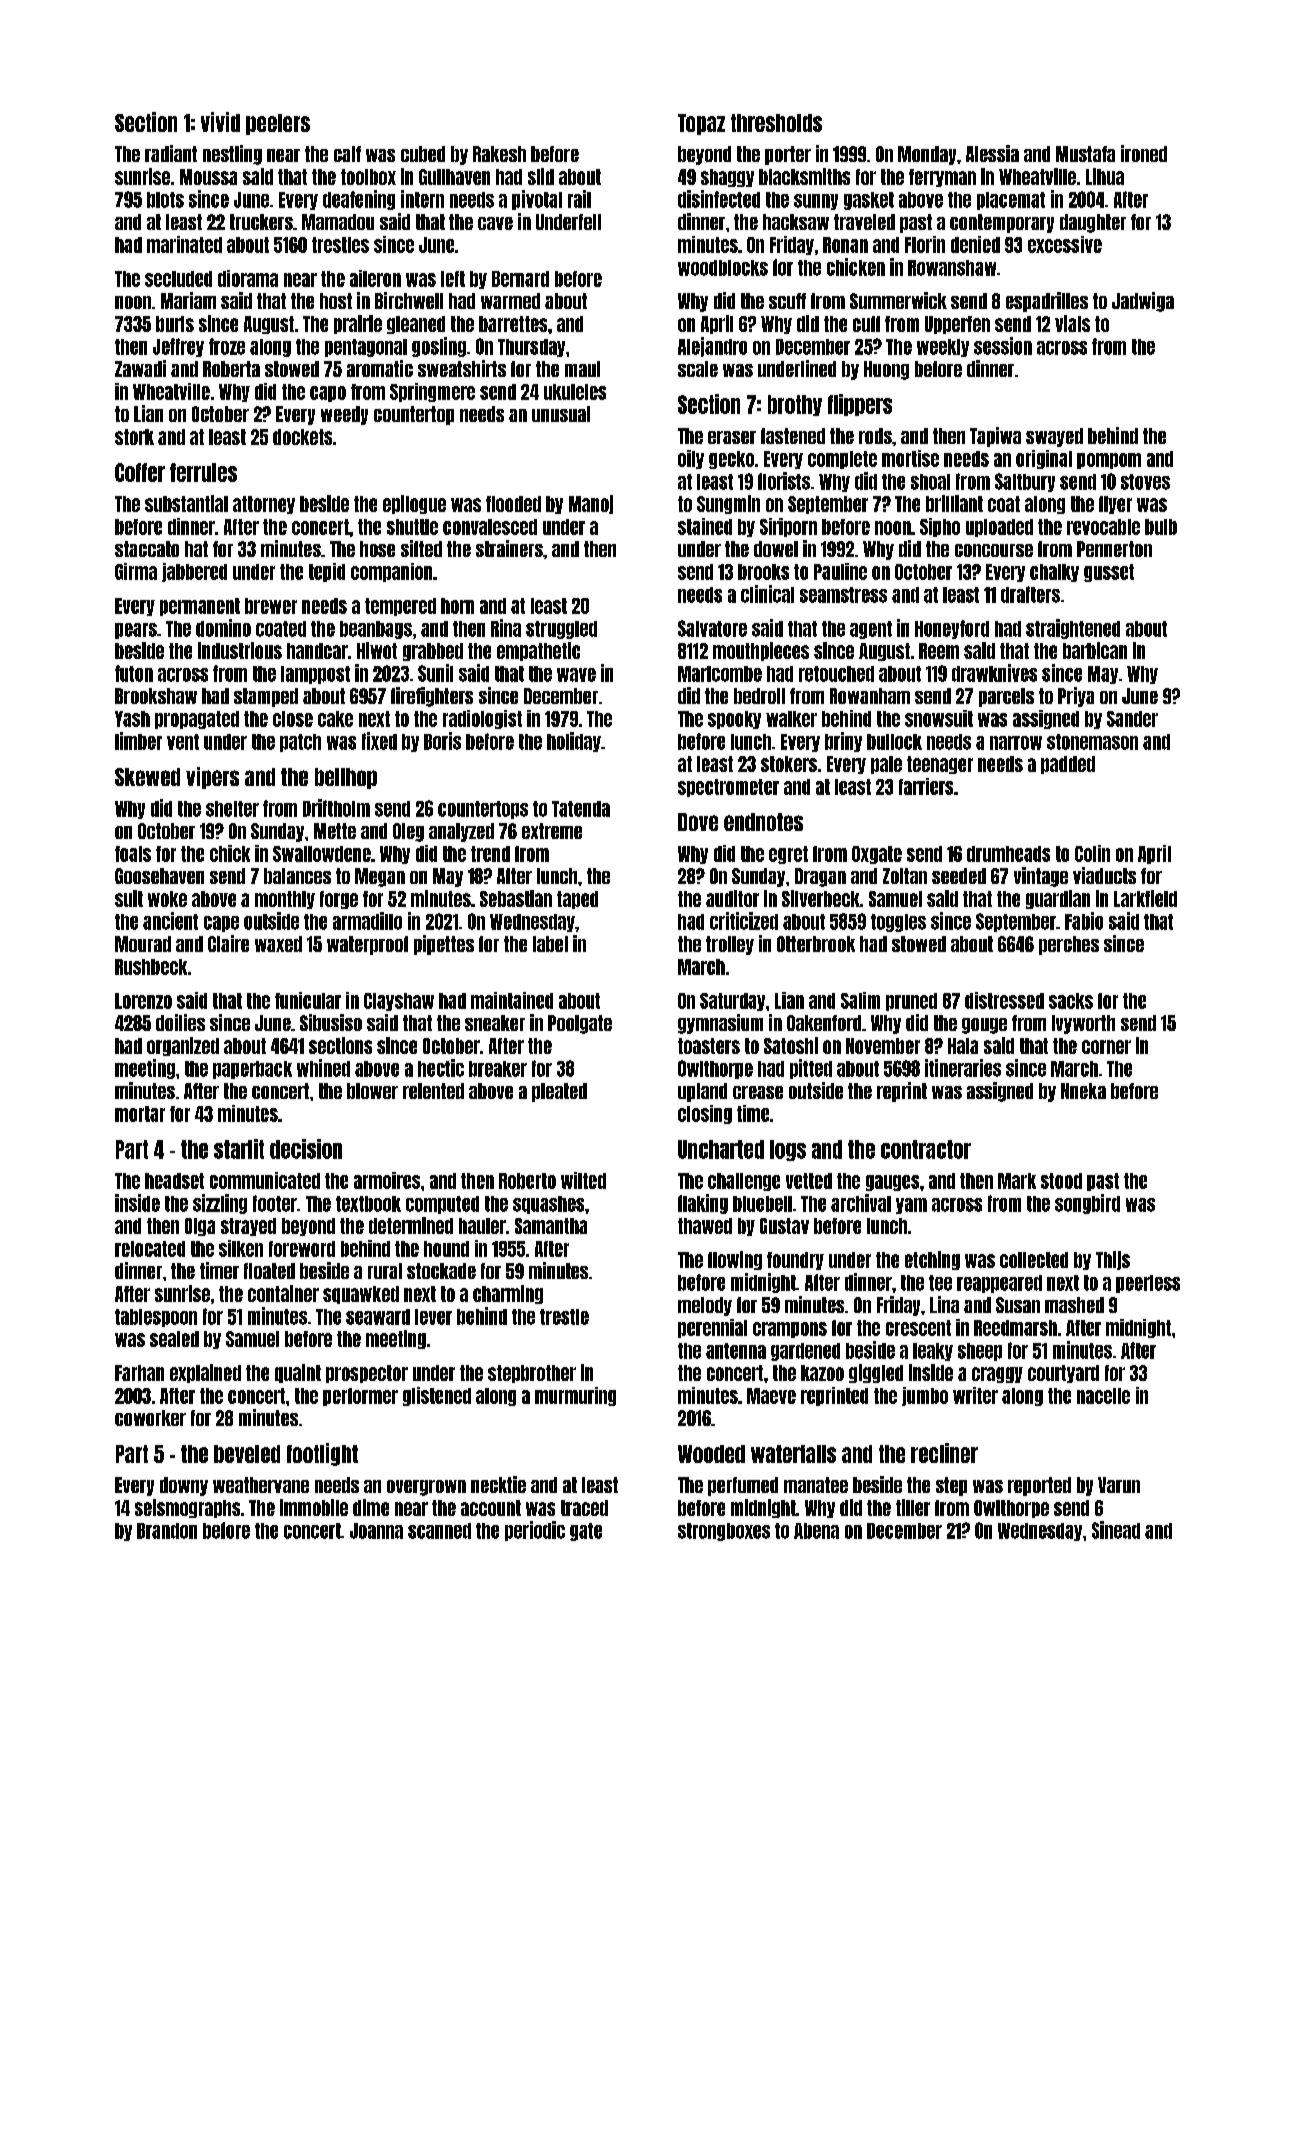 Image resolution: width=1296 pixels, height=2135 pixels. I want to click on Topaz, so click(701, 124).
